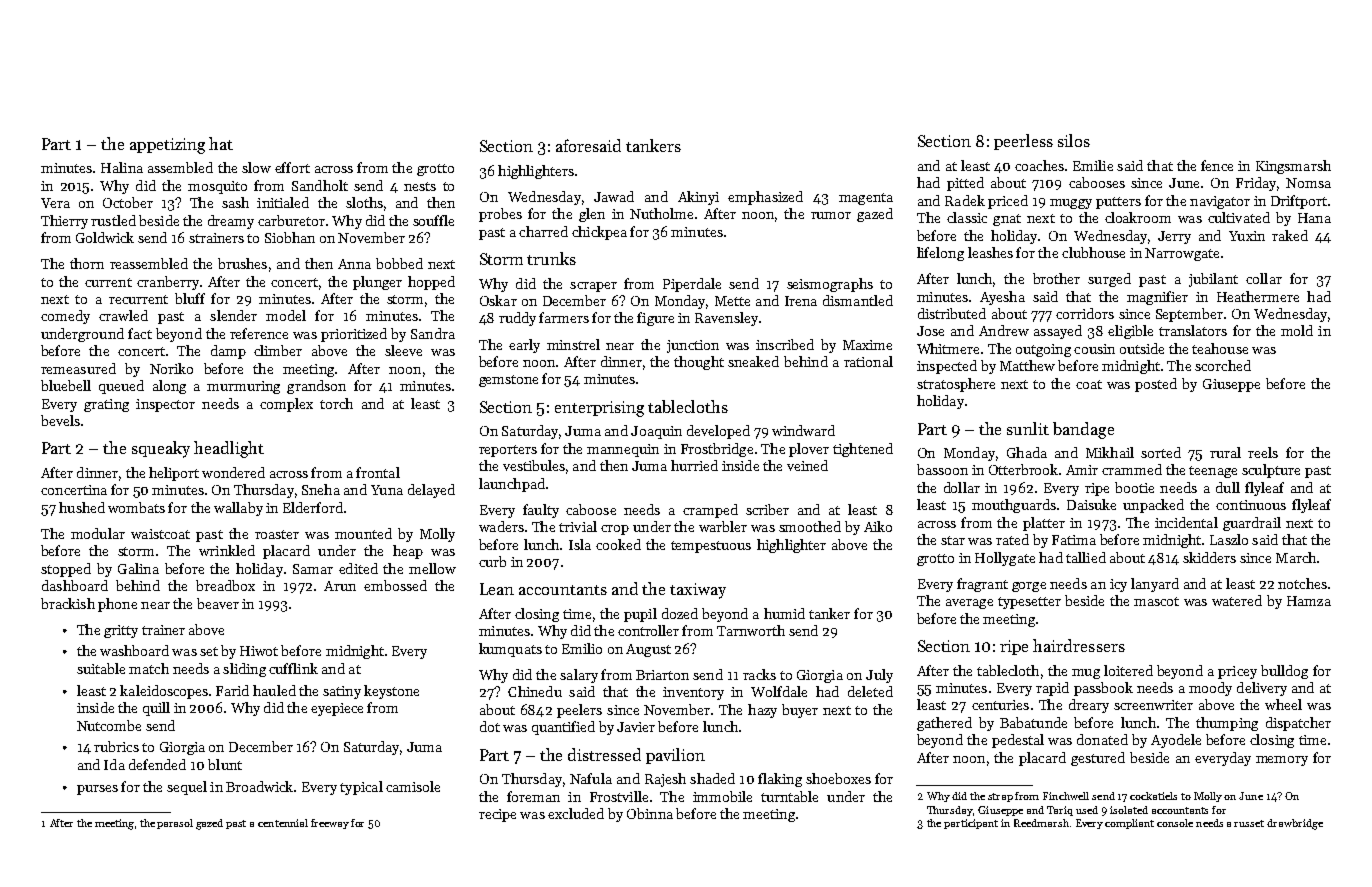 The height and width of the screenshot is (887, 1372). Describe the element at coordinates (66, 385) in the screenshot. I see `bluebell` at that location.
